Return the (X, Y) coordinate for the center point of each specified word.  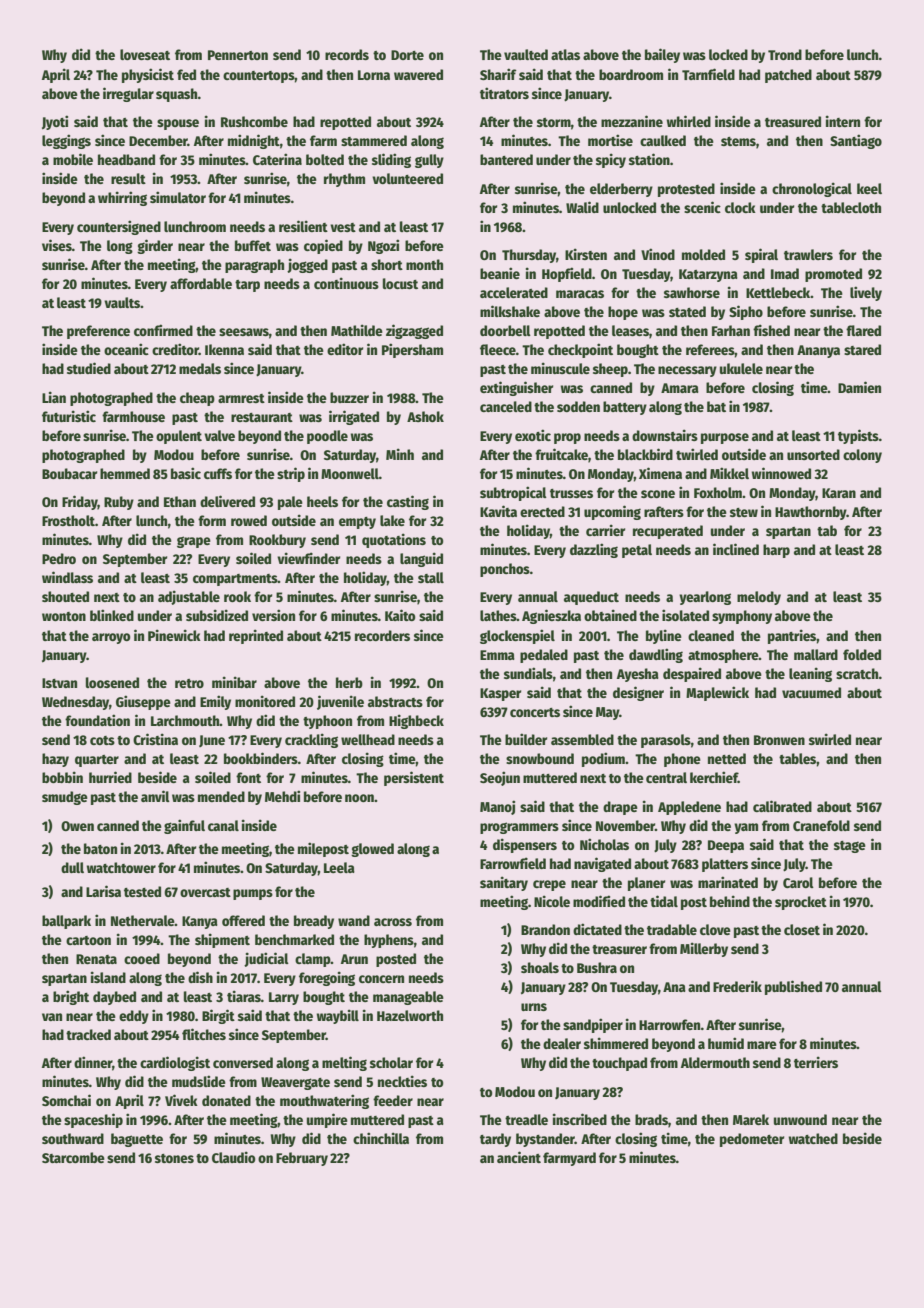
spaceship (93, 1120)
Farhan (731, 330)
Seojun (500, 778)
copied (323, 246)
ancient (519, 1157)
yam (746, 828)
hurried (110, 777)
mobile (73, 159)
